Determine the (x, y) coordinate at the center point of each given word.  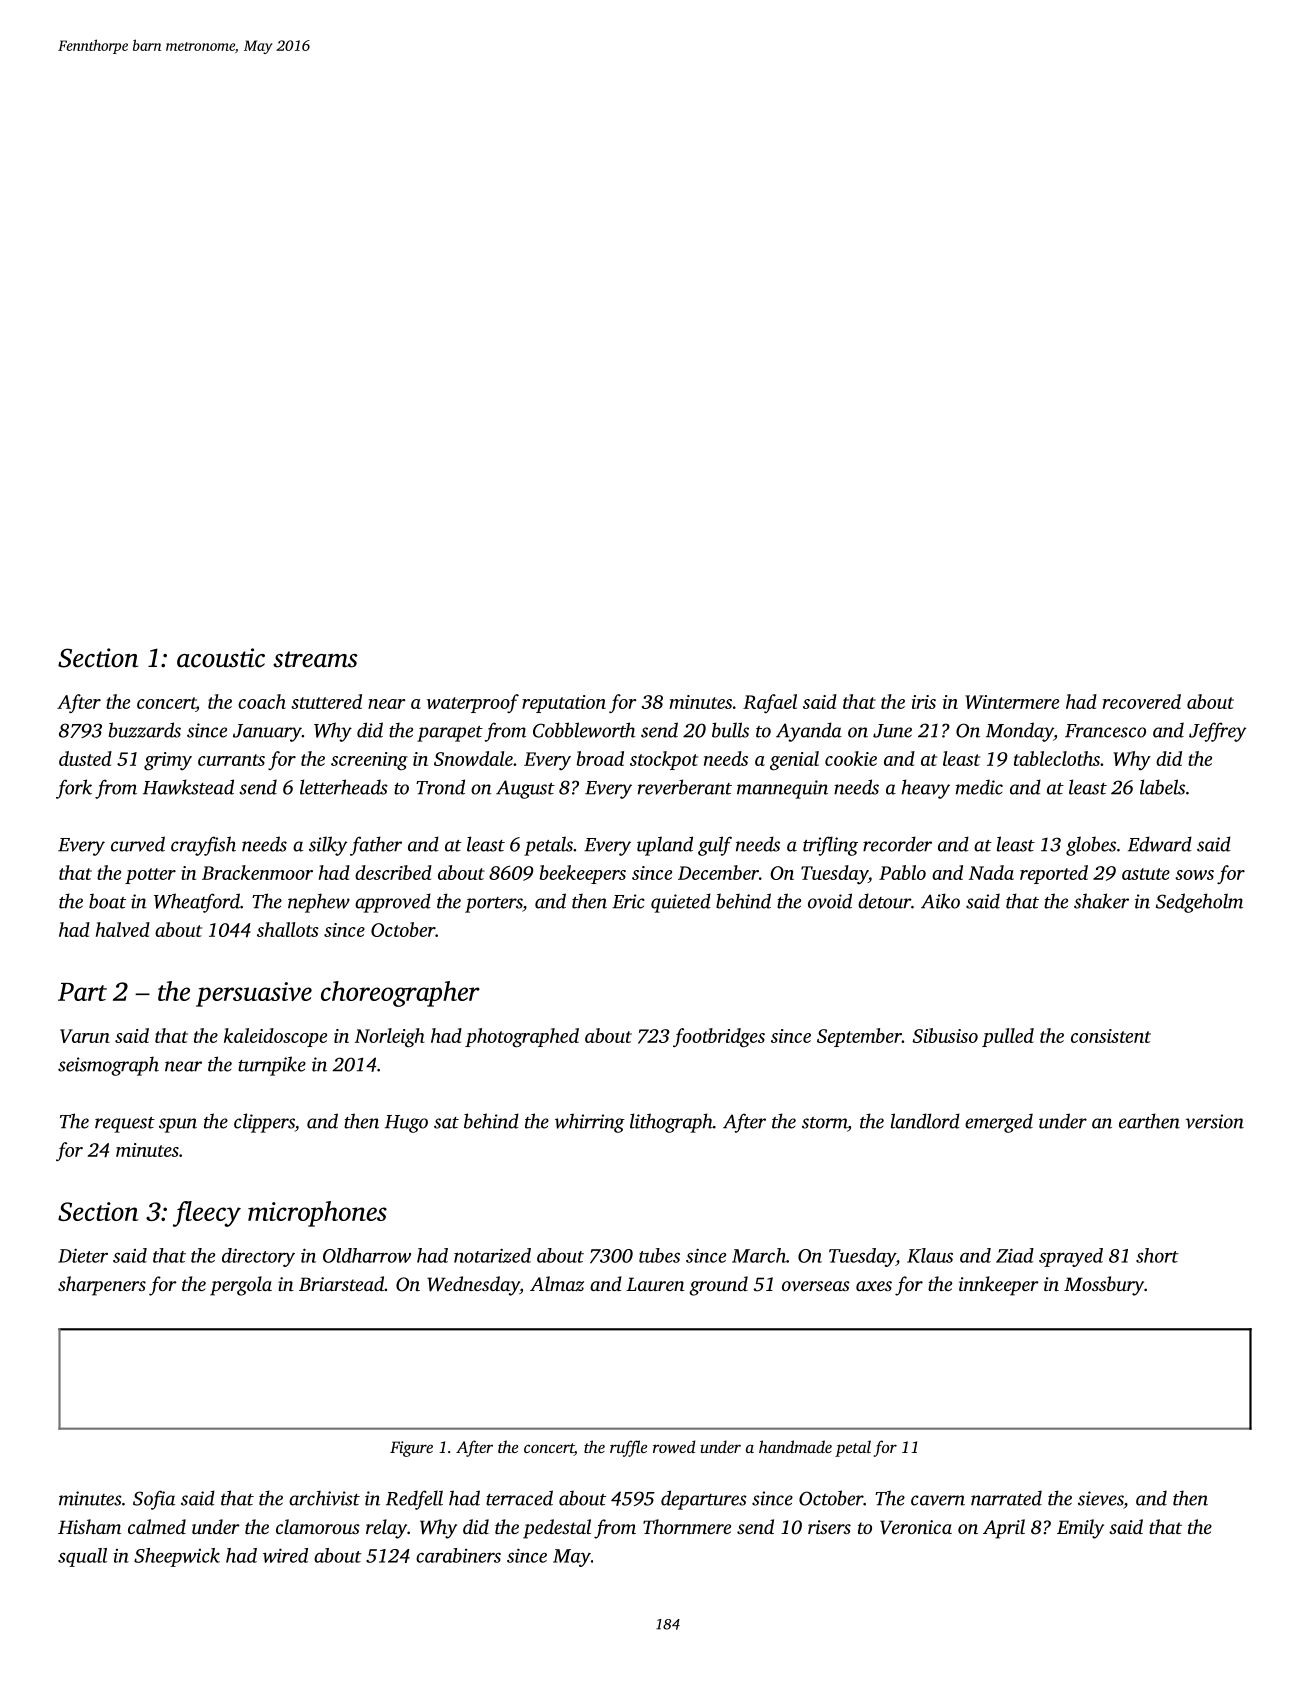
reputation (564, 704)
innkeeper (999, 1286)
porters (494, 905)
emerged (999, 1123)
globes (1091, 846)
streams (315, 659)
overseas (816, 1286)
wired (285, 1555)
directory (258, 1257)
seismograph (108, 1066)
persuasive (254, 994)
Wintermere (1012, 702)
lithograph (671, 1123)
